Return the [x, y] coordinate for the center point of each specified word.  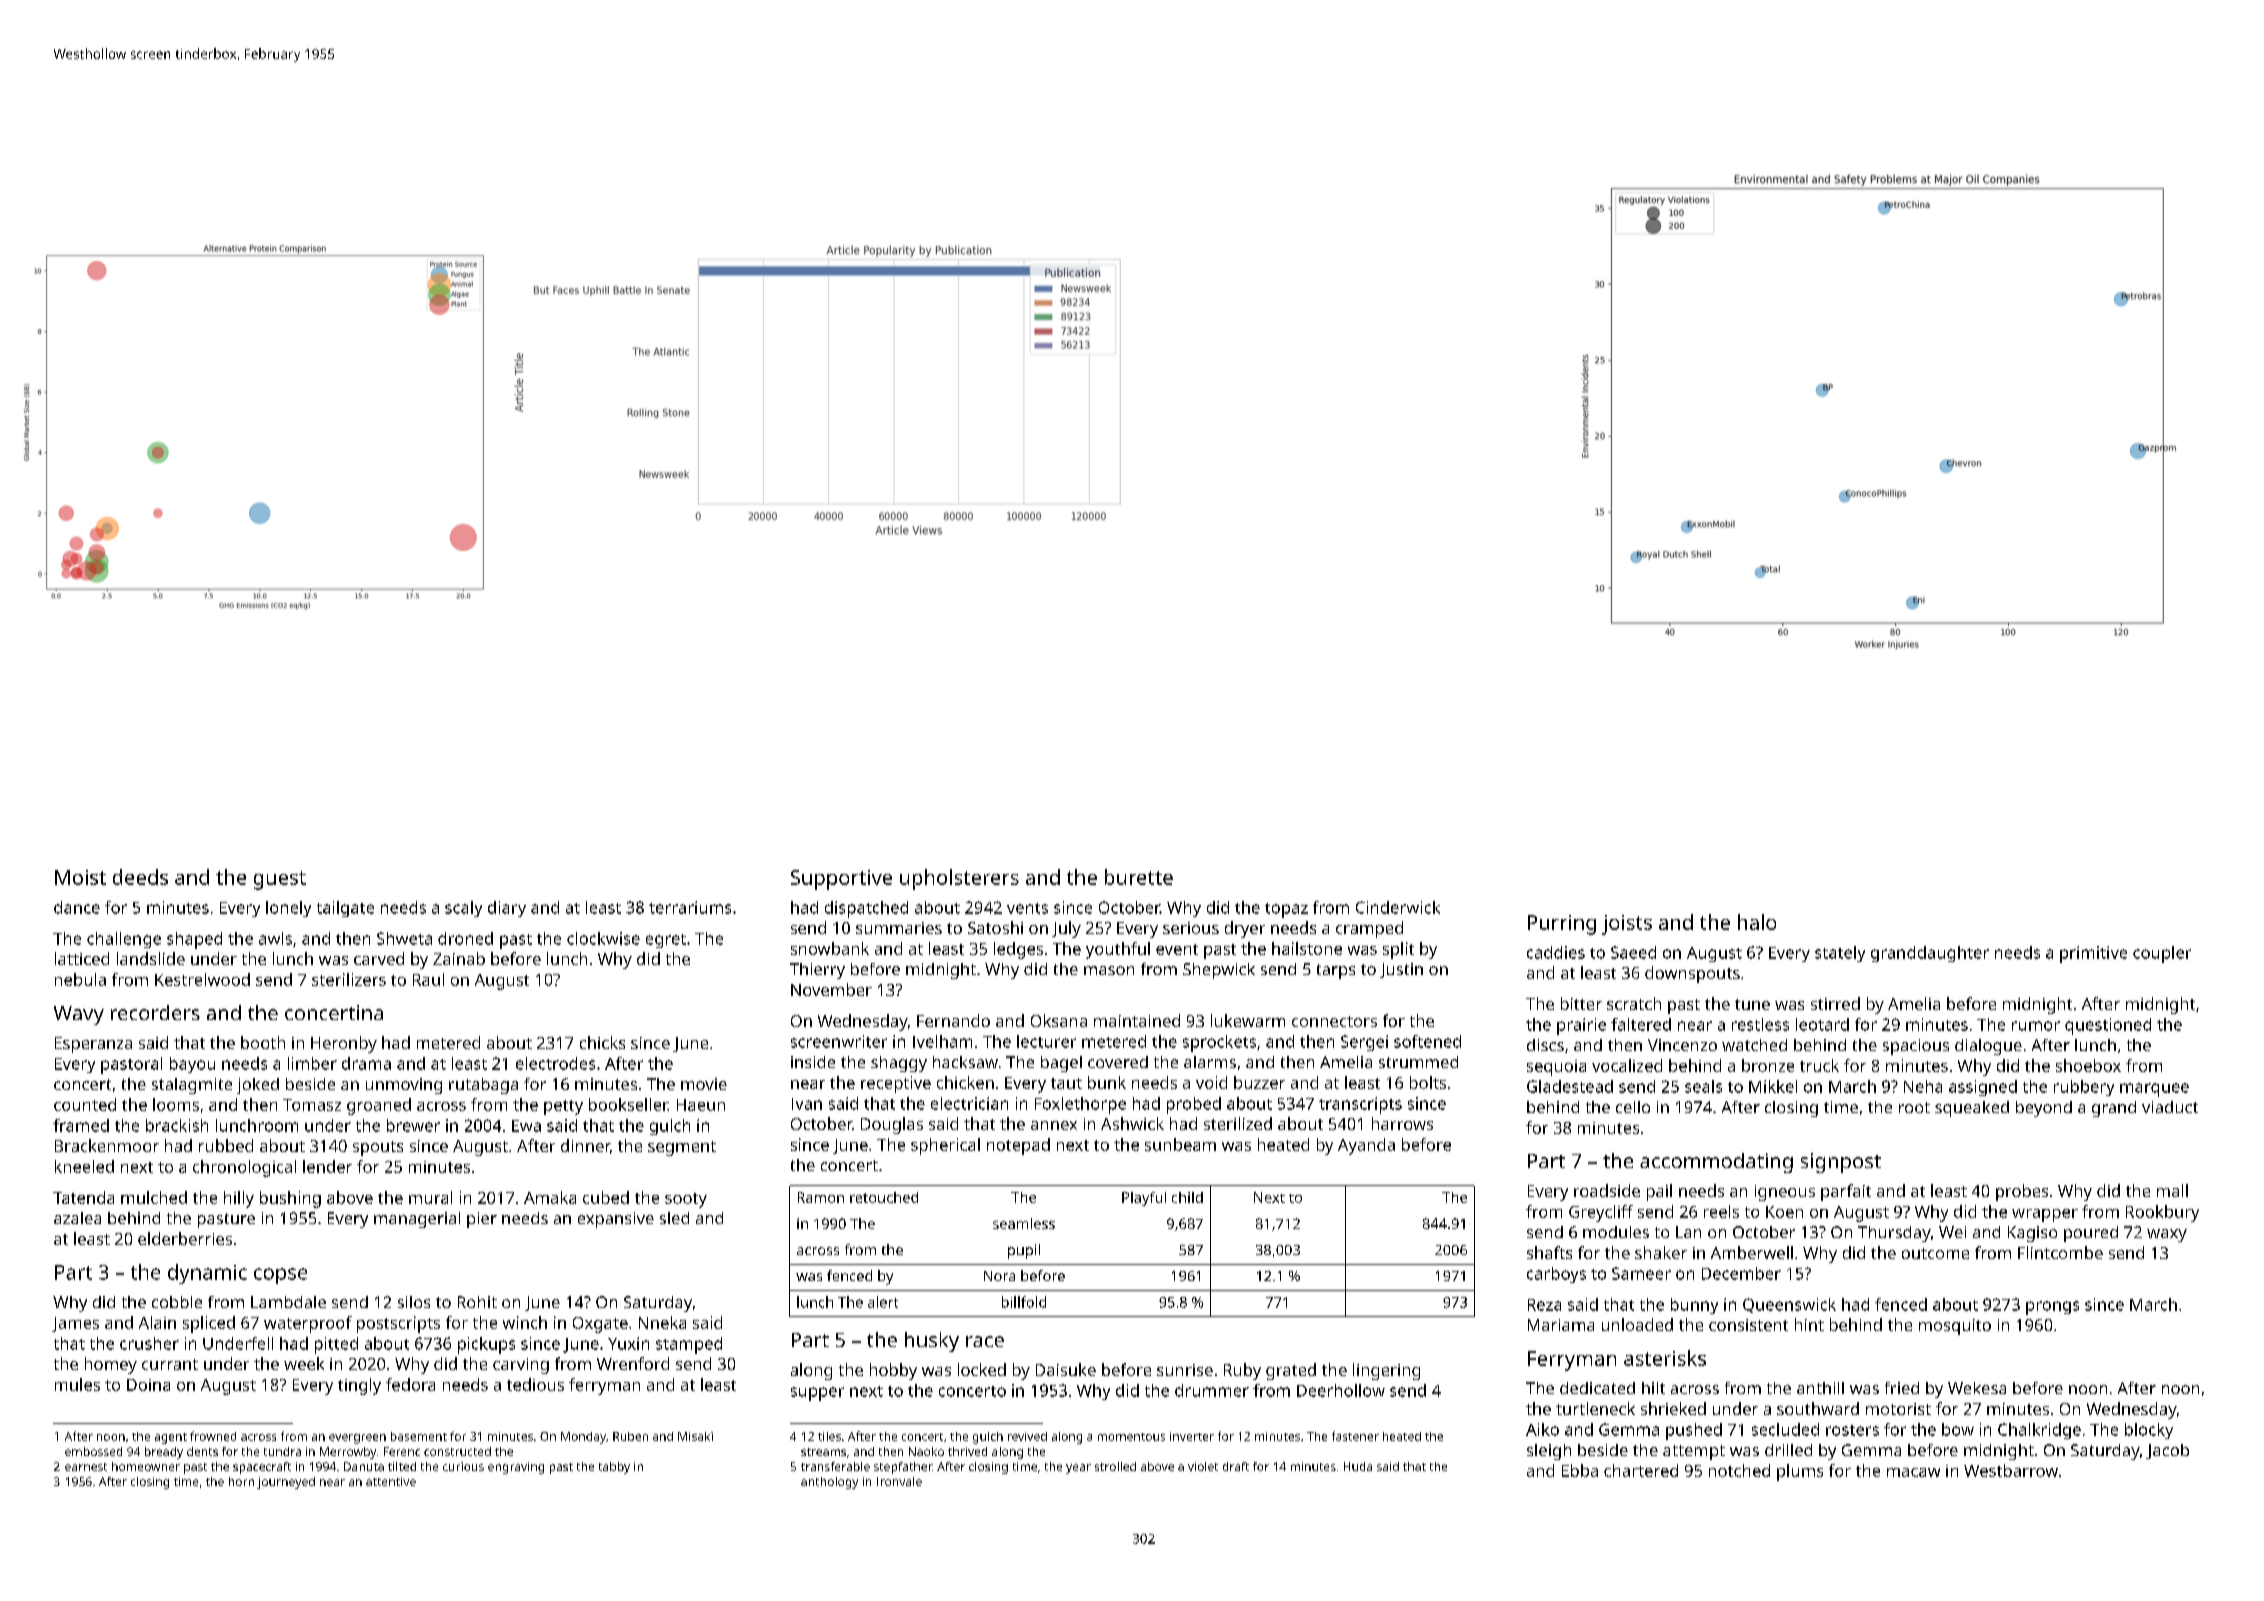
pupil [1024, 1251]
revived [1027, 1436]
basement [419, 1436]
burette [1139, 877]
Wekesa [1977, 1388]
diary [507, 909]
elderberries [185, 1238]
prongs [2052, 1308]
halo [1757, 922]
